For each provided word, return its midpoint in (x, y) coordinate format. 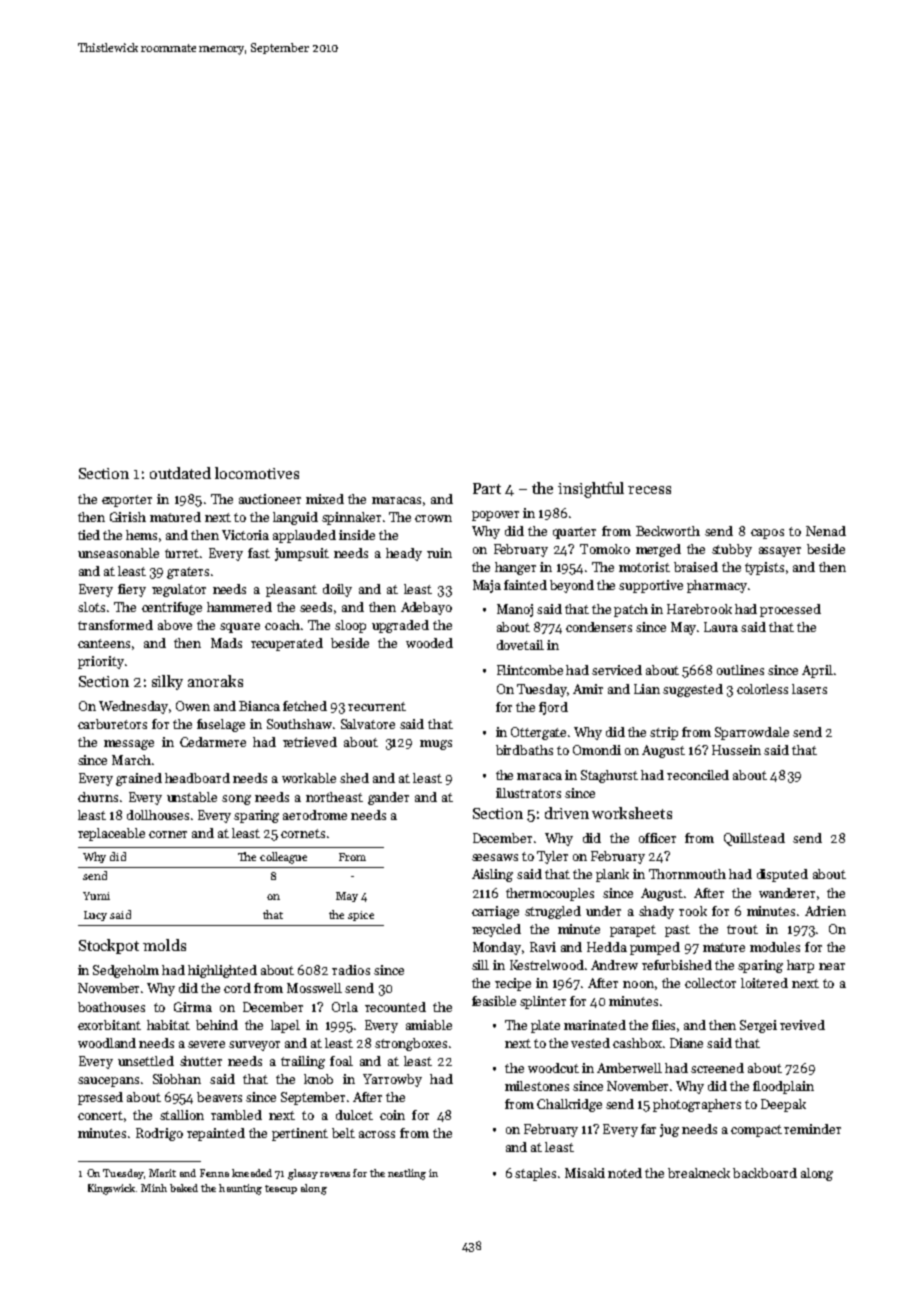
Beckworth (668, 531)
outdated (180, 473)
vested (590, 1043)
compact (756, 1131)
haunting (240, 1189)
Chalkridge (569, 1105)
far (648, 1129)
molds (164, 945)
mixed (325, 499)
